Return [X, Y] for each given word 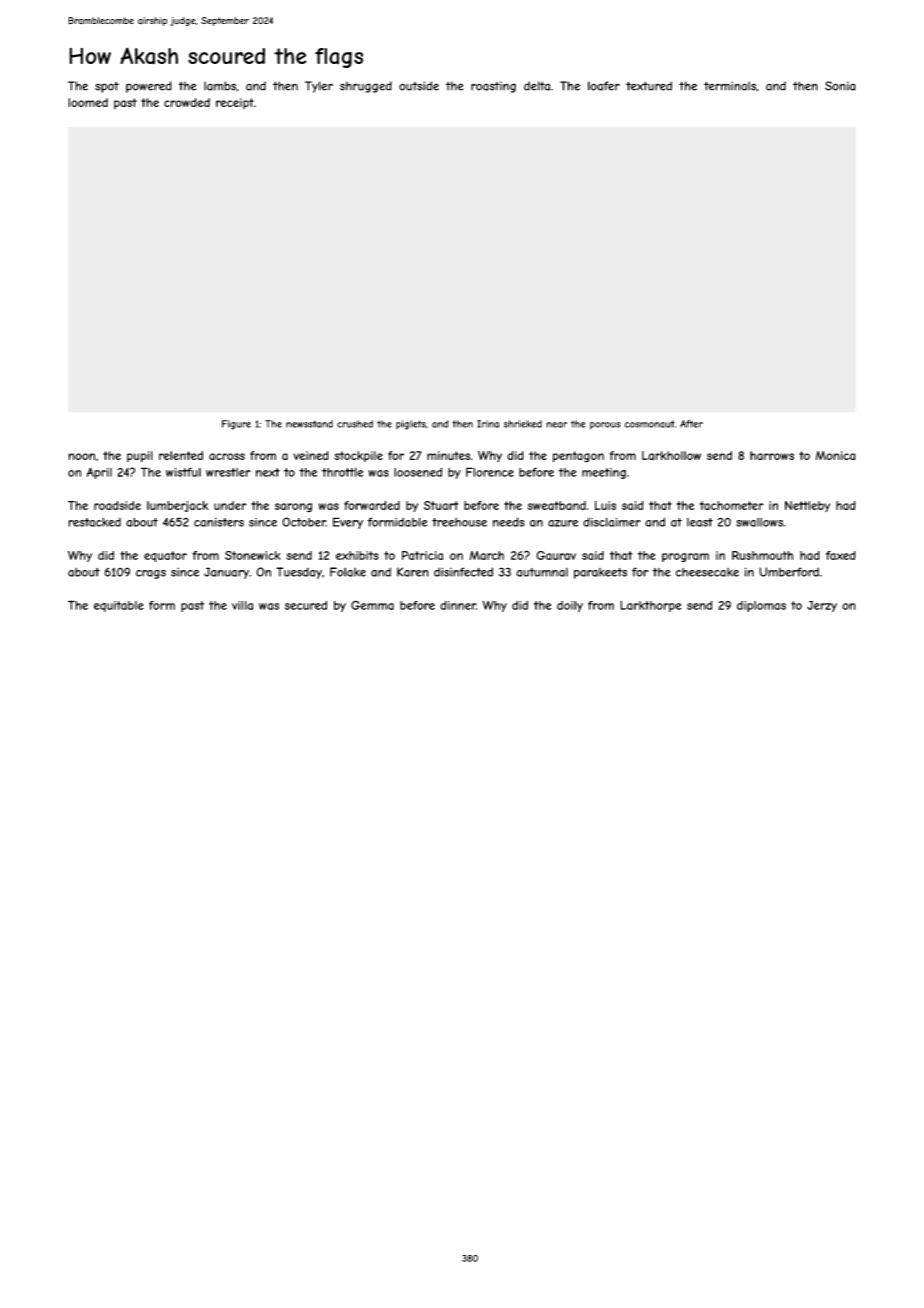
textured [649, 86]
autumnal [542, 572]
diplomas [761, 606]
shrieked [523, 424]
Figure [236, 425]
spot [107, 87]
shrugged [366, 87]
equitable [119, 606]
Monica [836, 455]
